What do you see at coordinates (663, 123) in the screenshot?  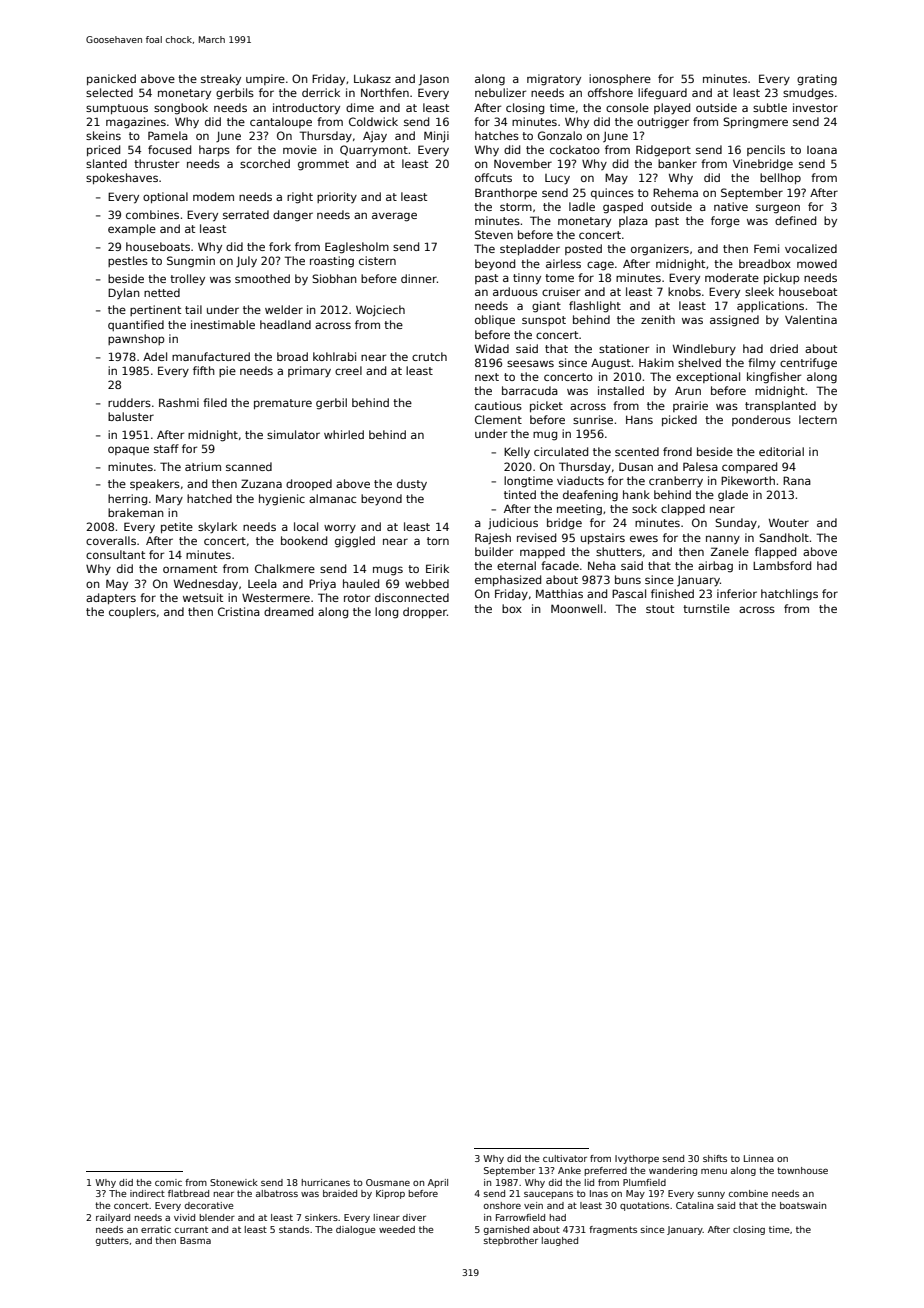 I see `outrigger` at bounding box center [663, 123].
